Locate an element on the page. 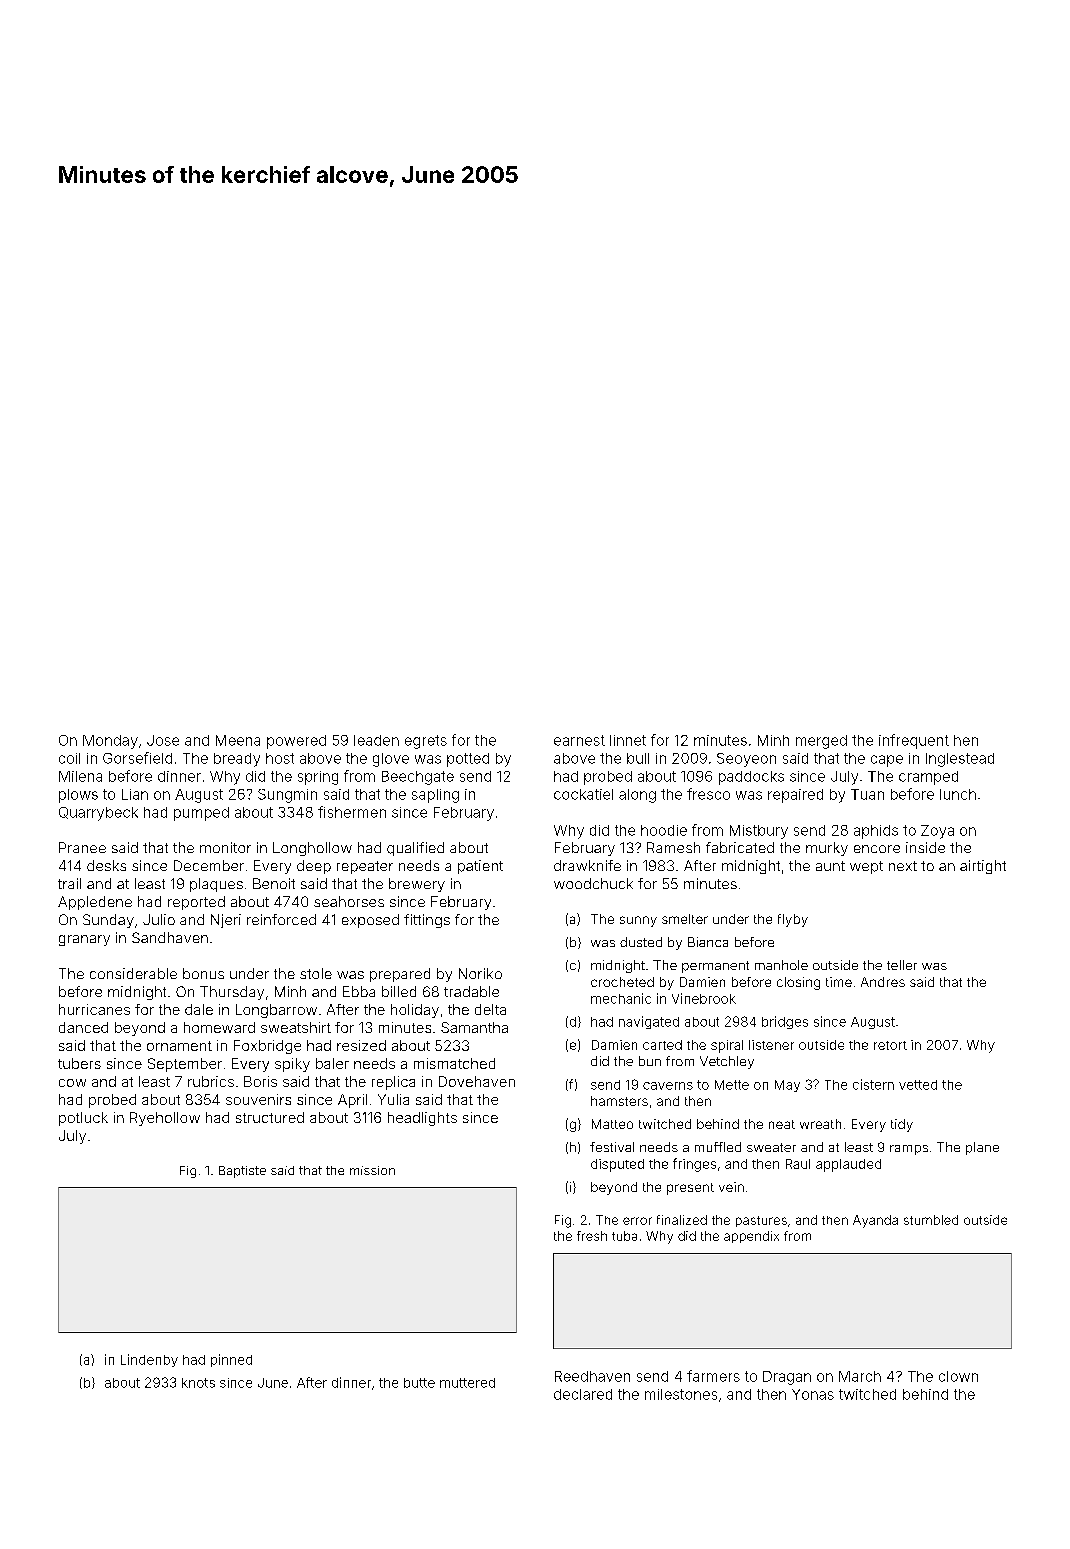 The width and height of the image is (1070, 1549). Meena is located at coordinates (238, 740).
